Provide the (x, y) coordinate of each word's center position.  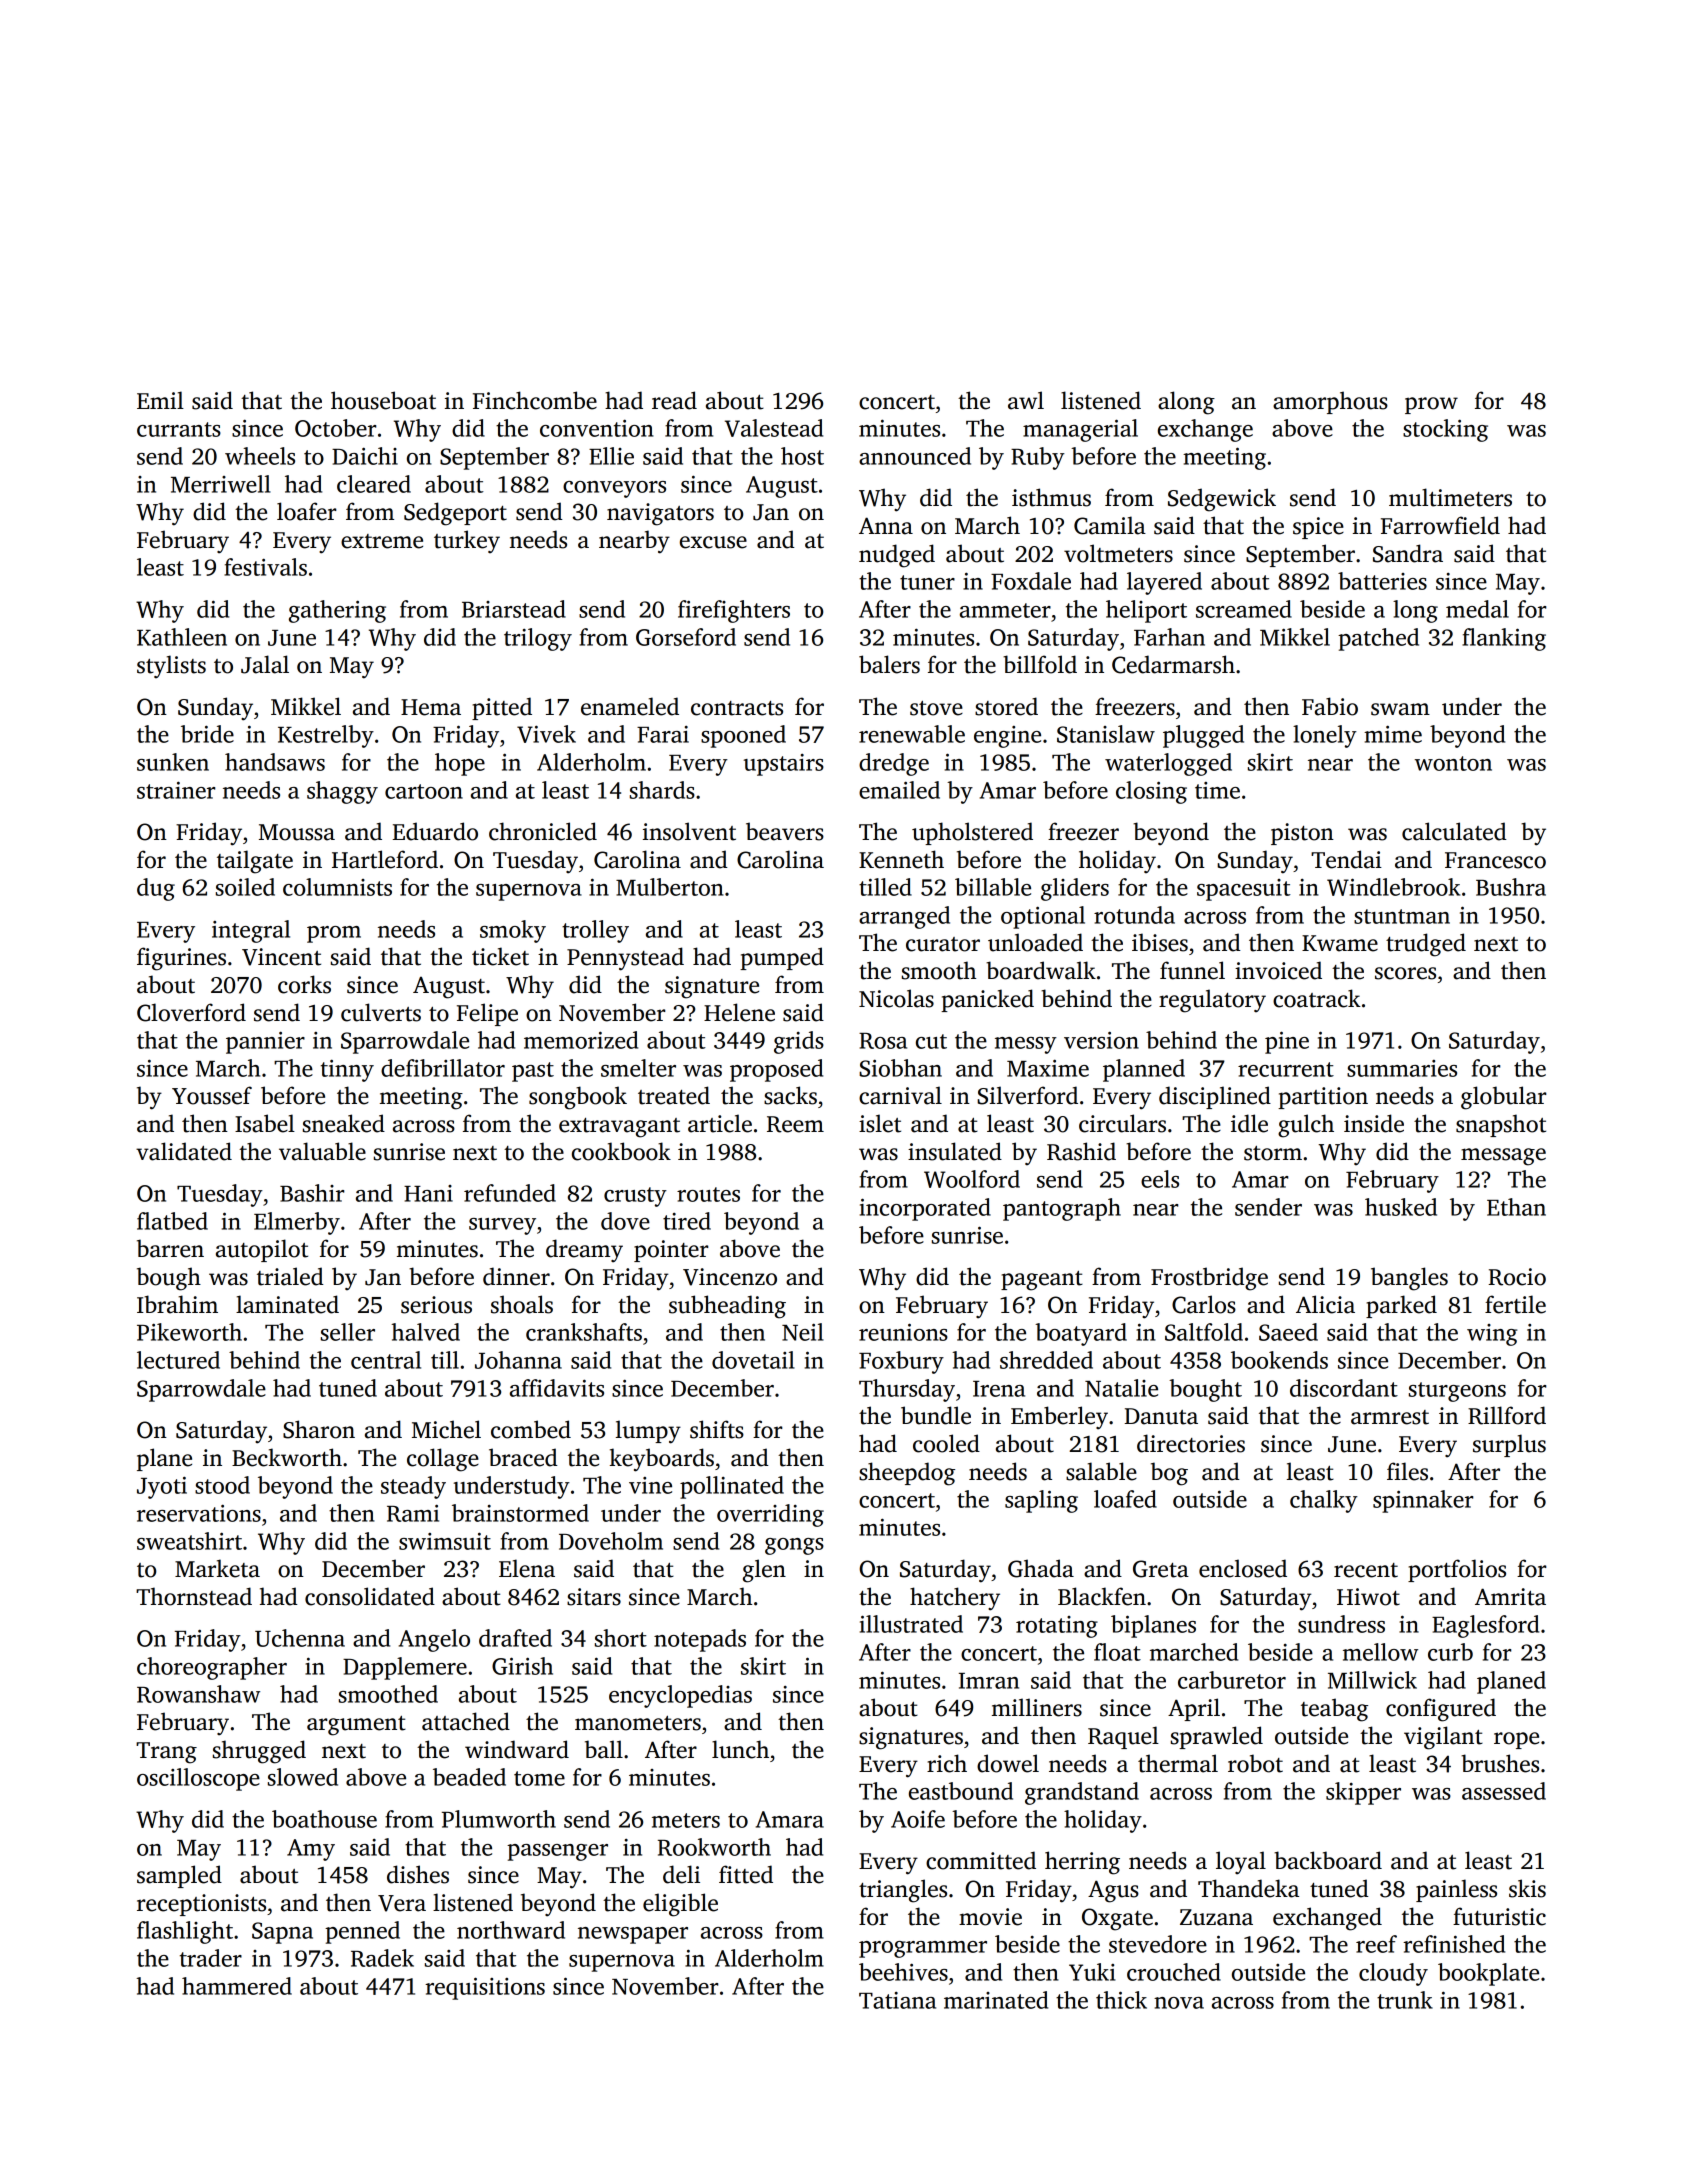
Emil (160, 400)
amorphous (1330, 402)
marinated (996, 2000)
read (674, 400)
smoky (513, 931)
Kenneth (901, 859)
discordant (1344, 1388)
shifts (717, 1429)
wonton (1453, 763)
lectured (178, 1360)
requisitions (485, 1988)
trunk (1405, 2000)
